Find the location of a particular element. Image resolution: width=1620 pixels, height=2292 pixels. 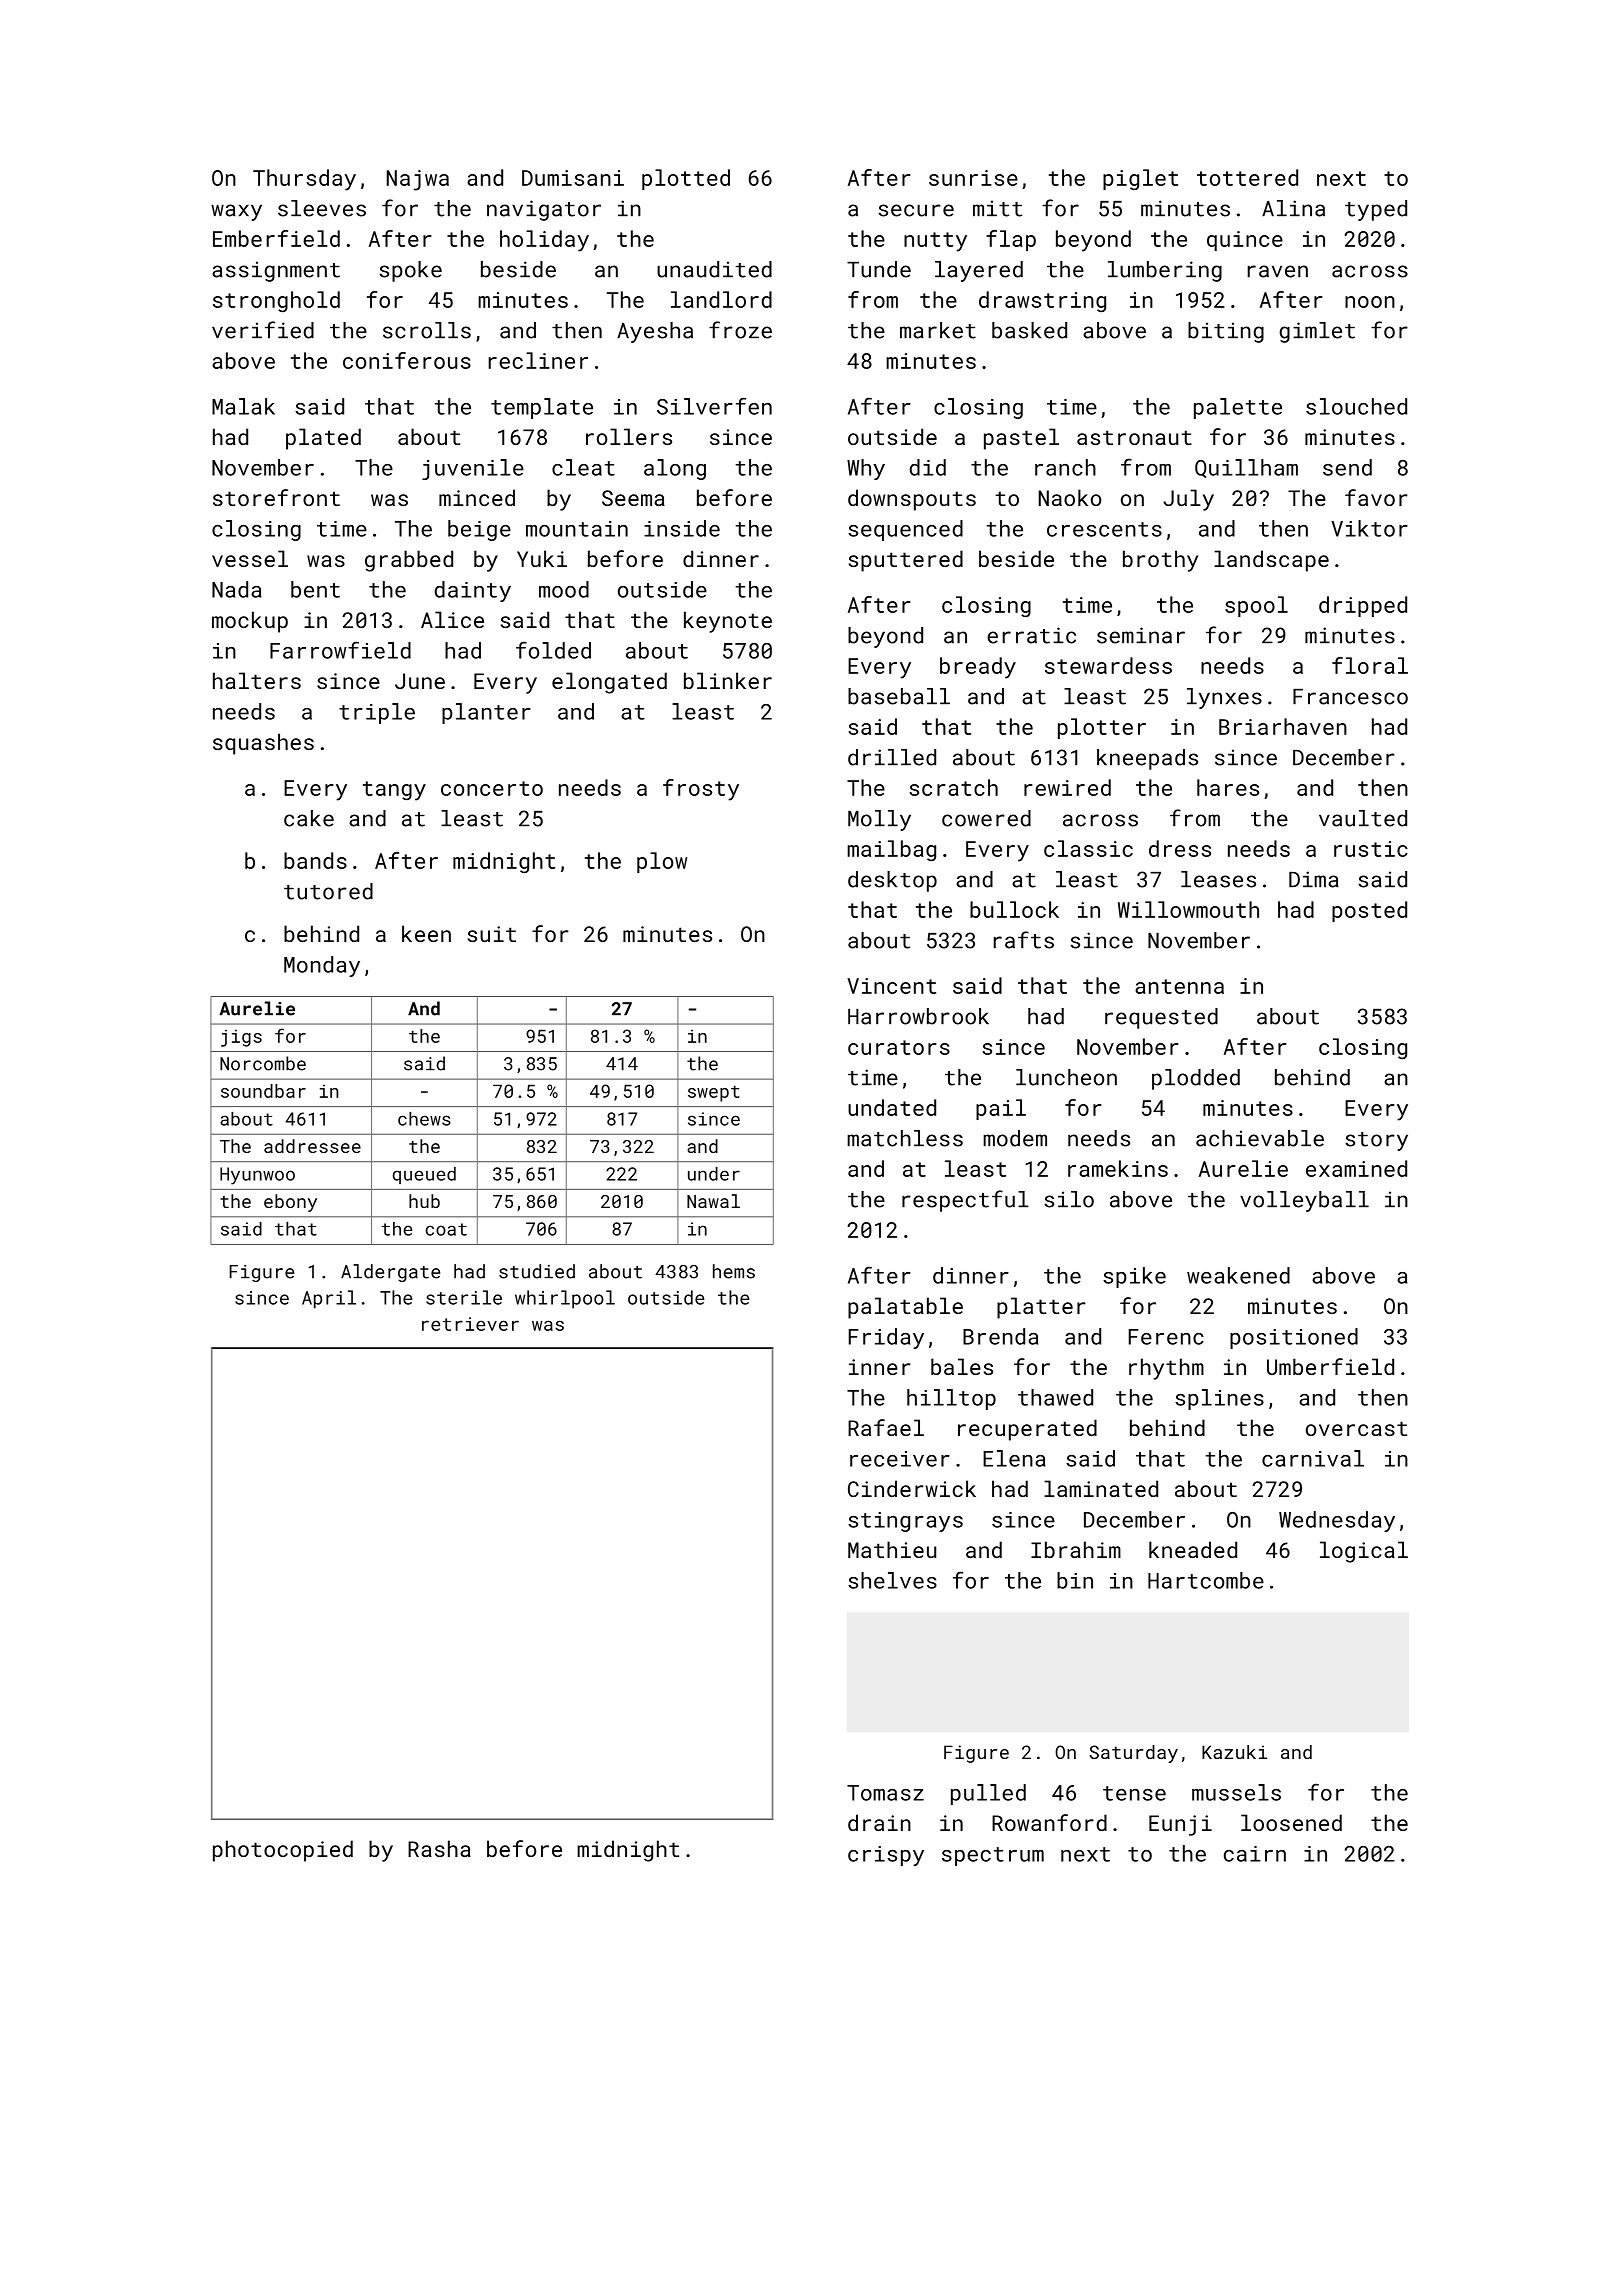

erratic is located at coordinates (1031, 635).
